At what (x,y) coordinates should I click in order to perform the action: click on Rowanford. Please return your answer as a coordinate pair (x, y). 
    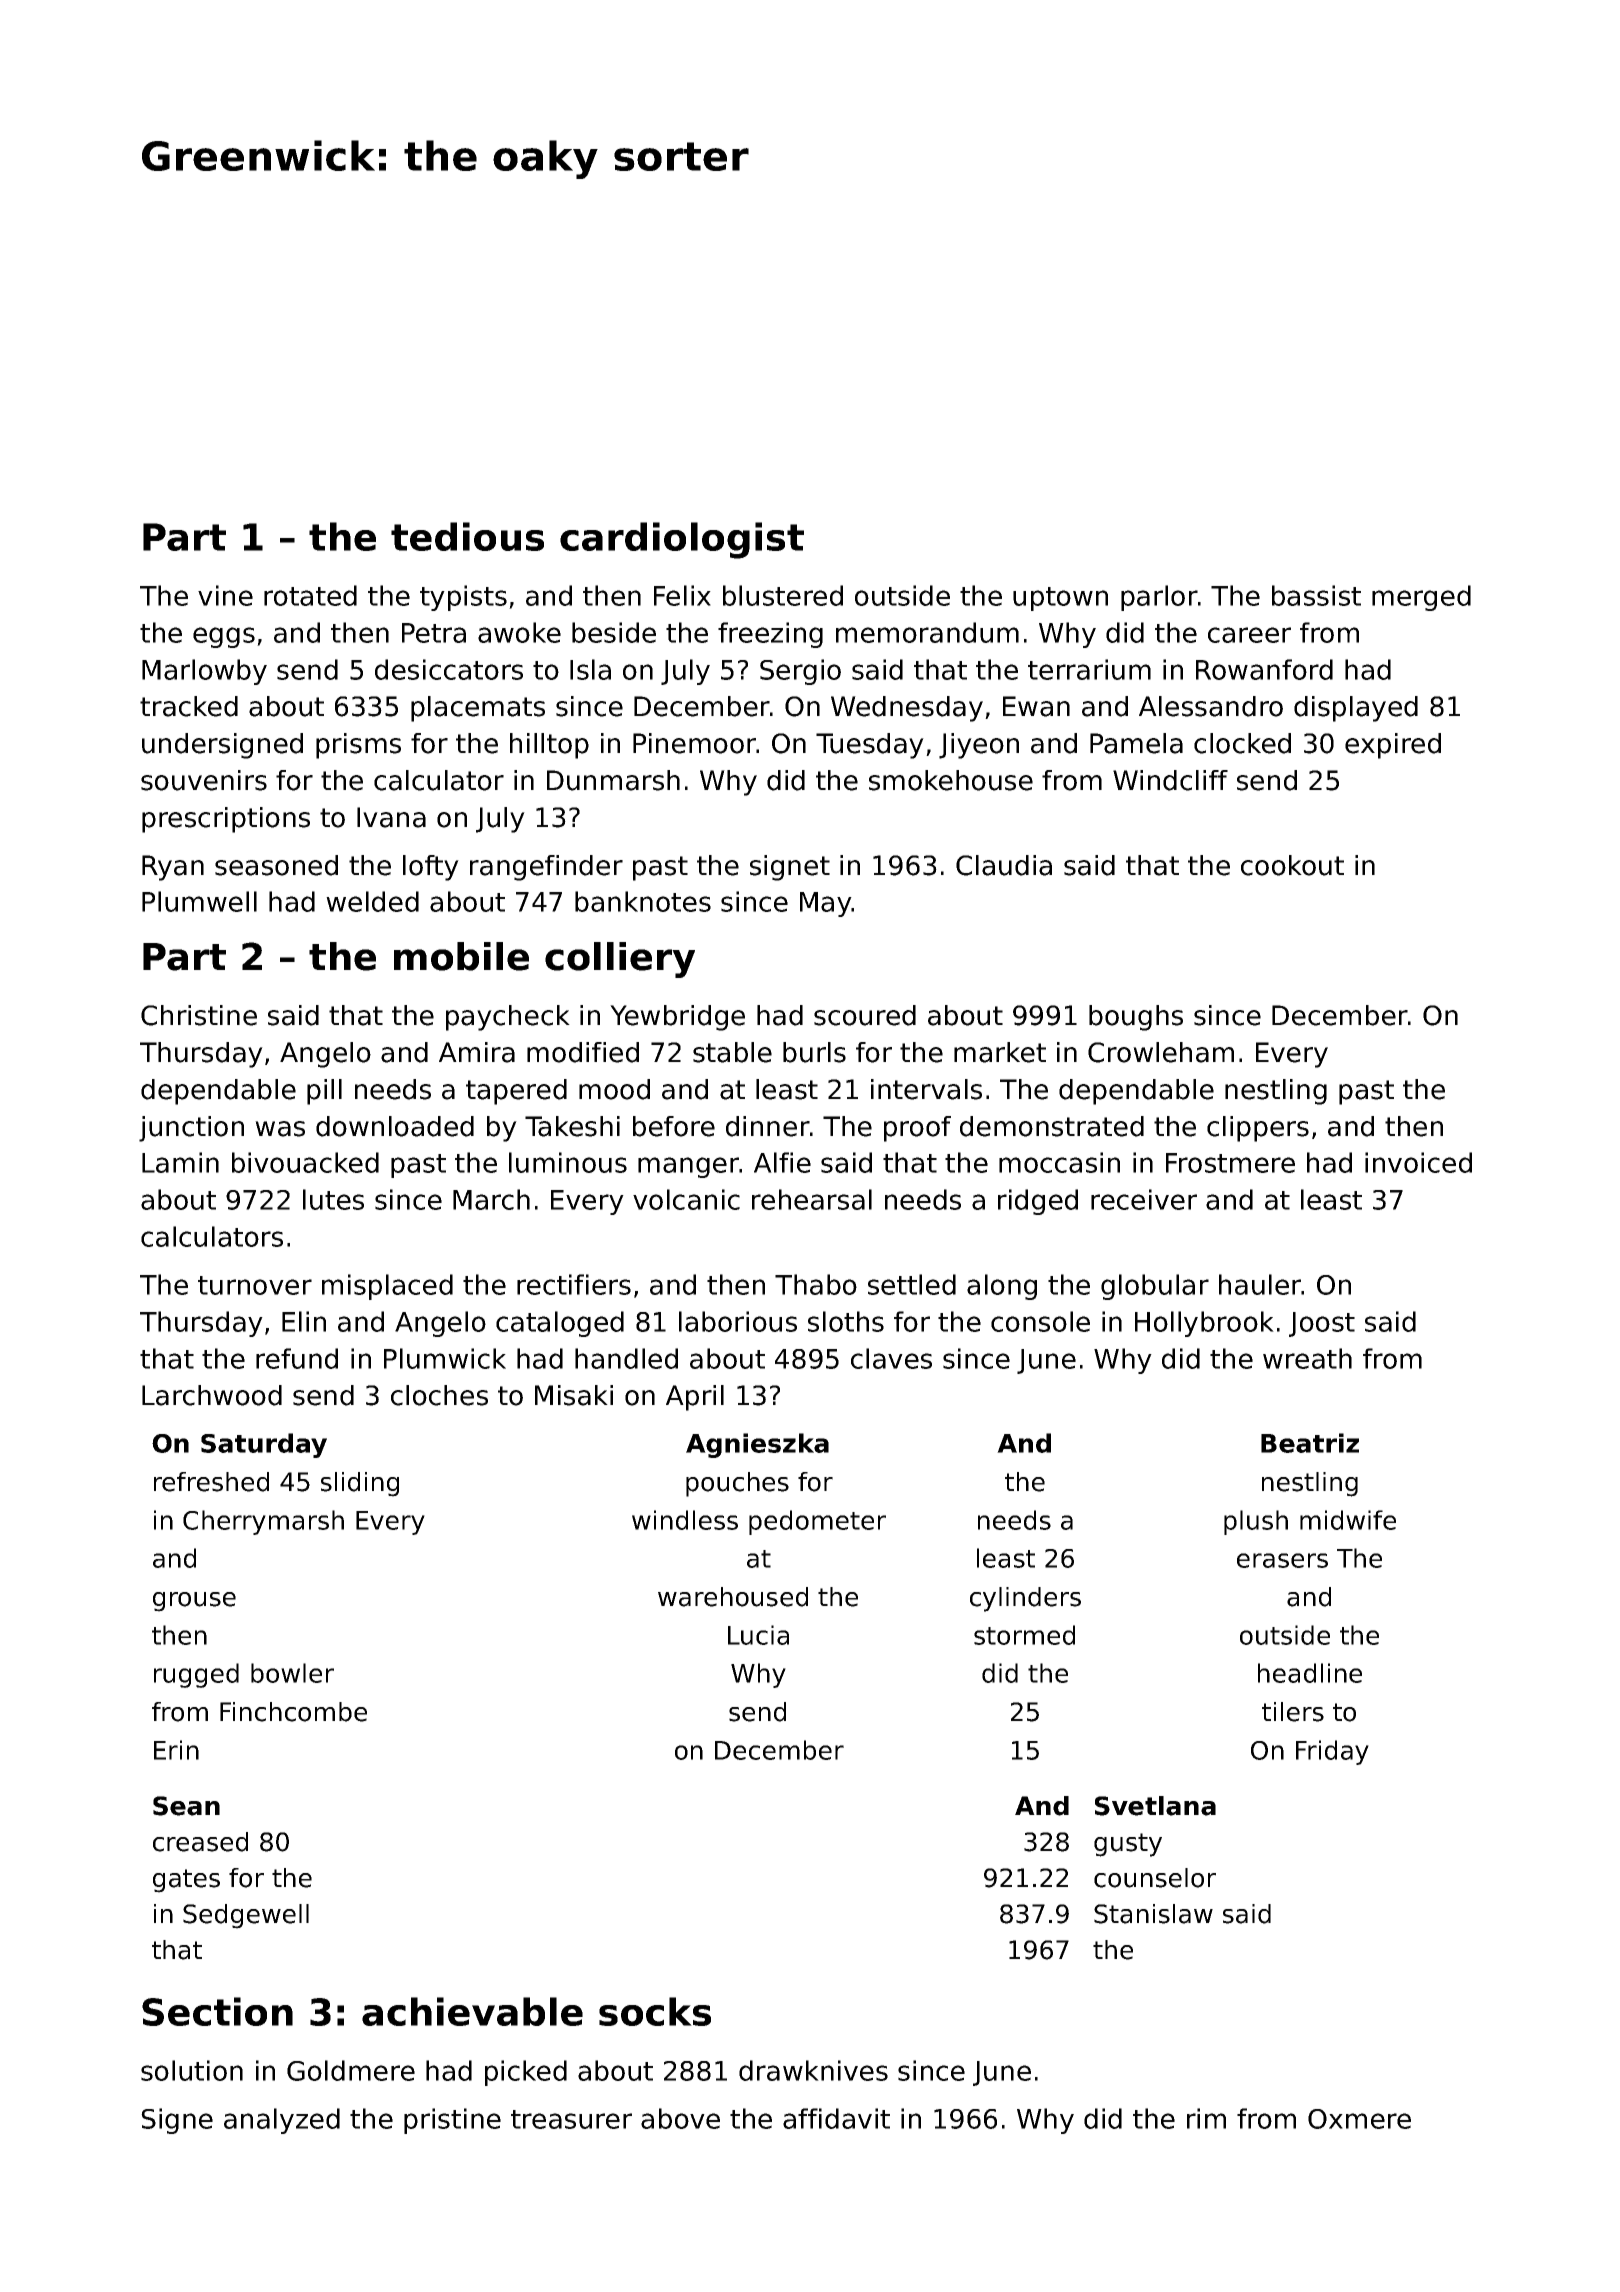
    Looking at the image, I should click on (1264, 669).
